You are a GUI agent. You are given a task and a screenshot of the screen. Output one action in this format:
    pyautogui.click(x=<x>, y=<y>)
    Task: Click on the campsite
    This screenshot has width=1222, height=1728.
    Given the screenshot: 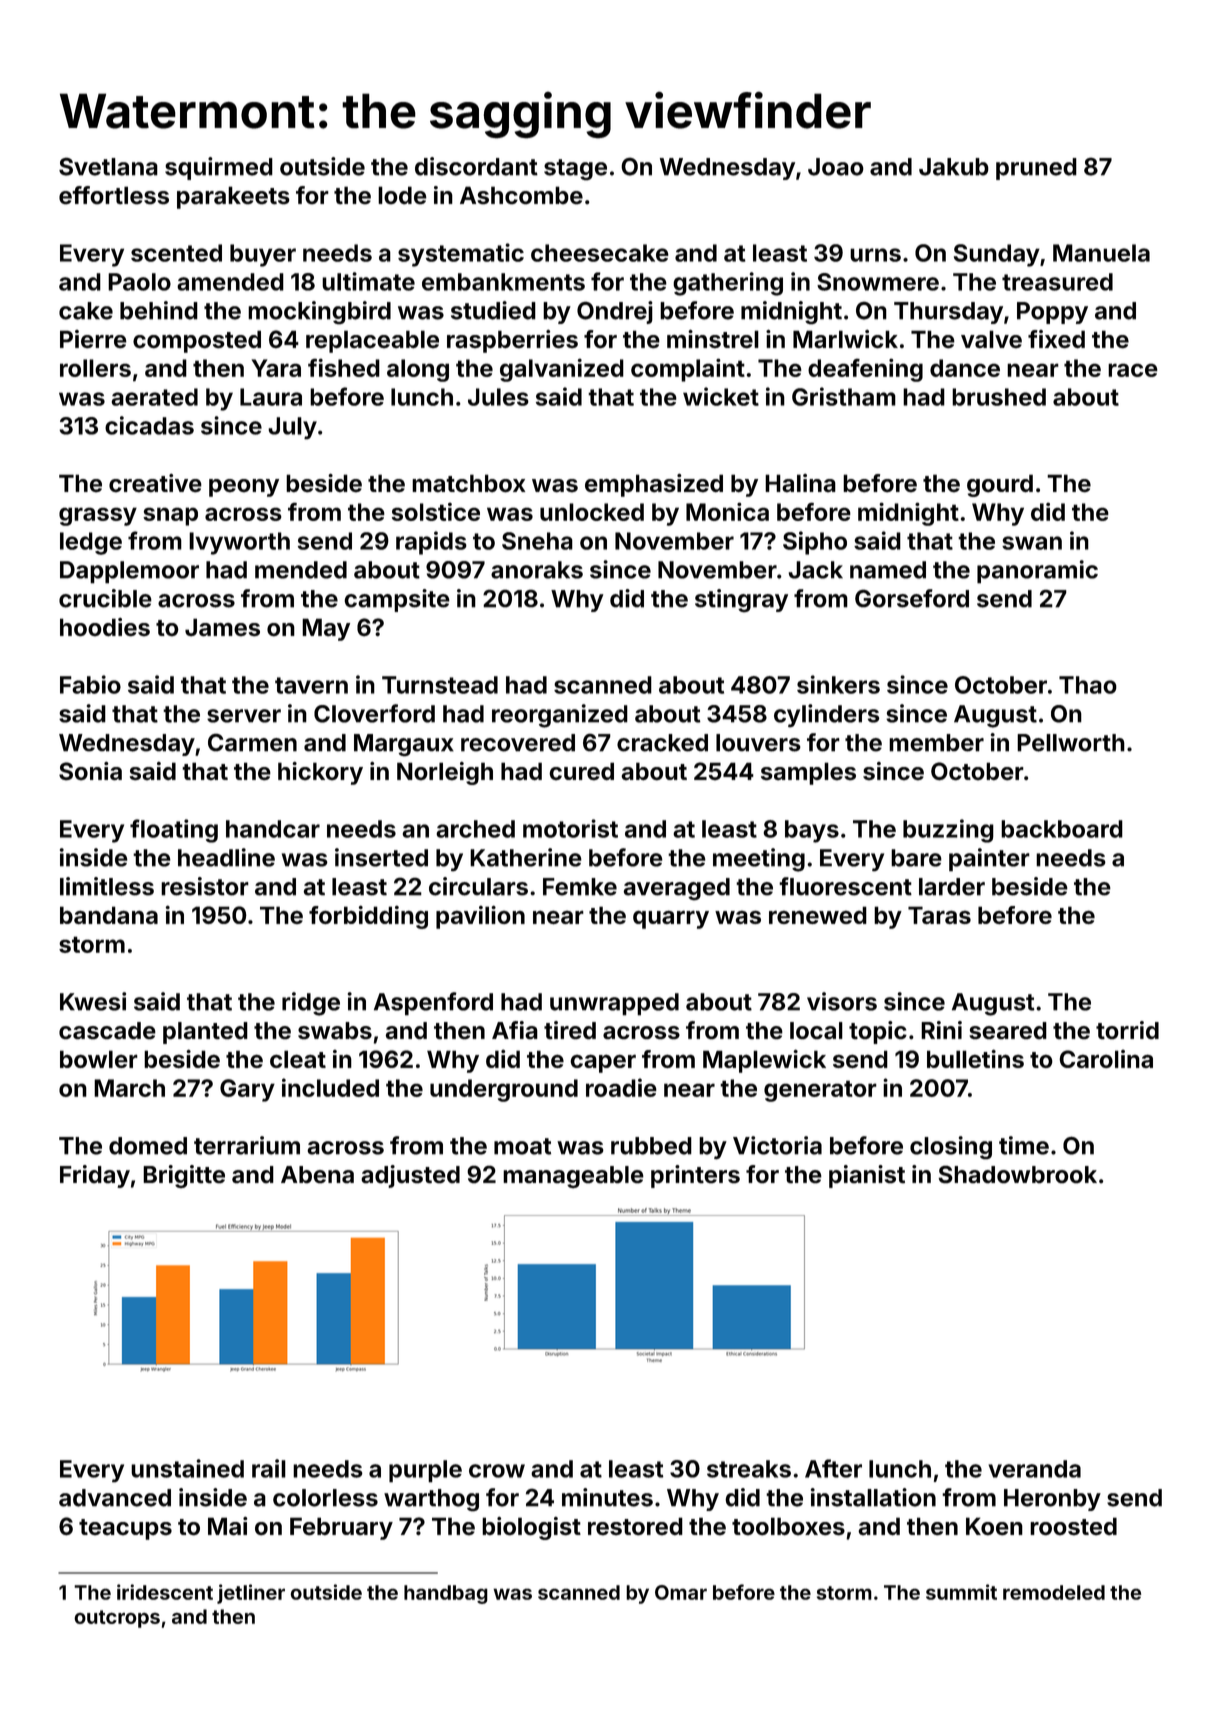 What is the action you would take?
    pyautogui.click(x=397, y=600)
